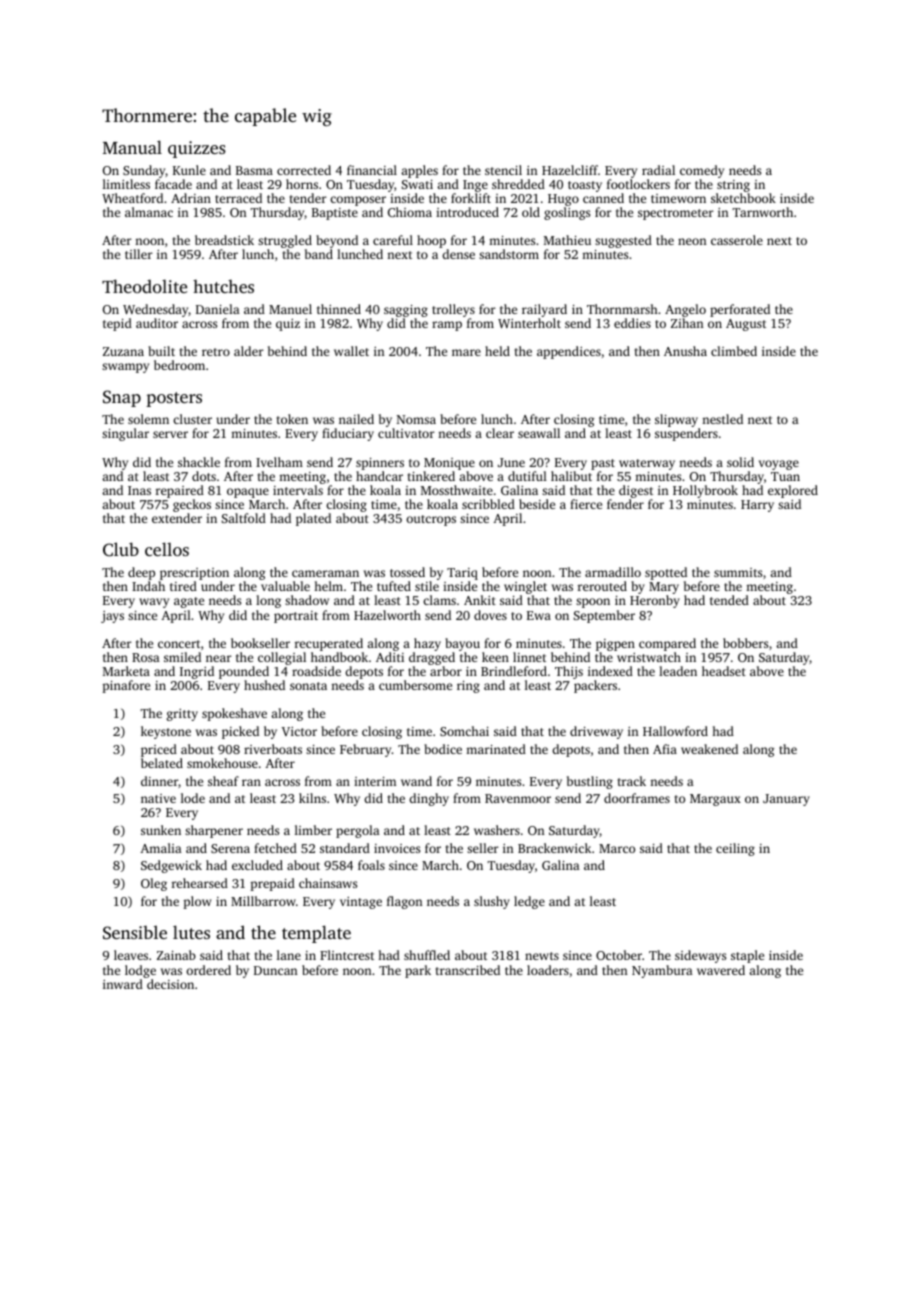  What do you see at coordinates (379, 476) in the document?
I see `handcar` at bounding box center [379, 476].
